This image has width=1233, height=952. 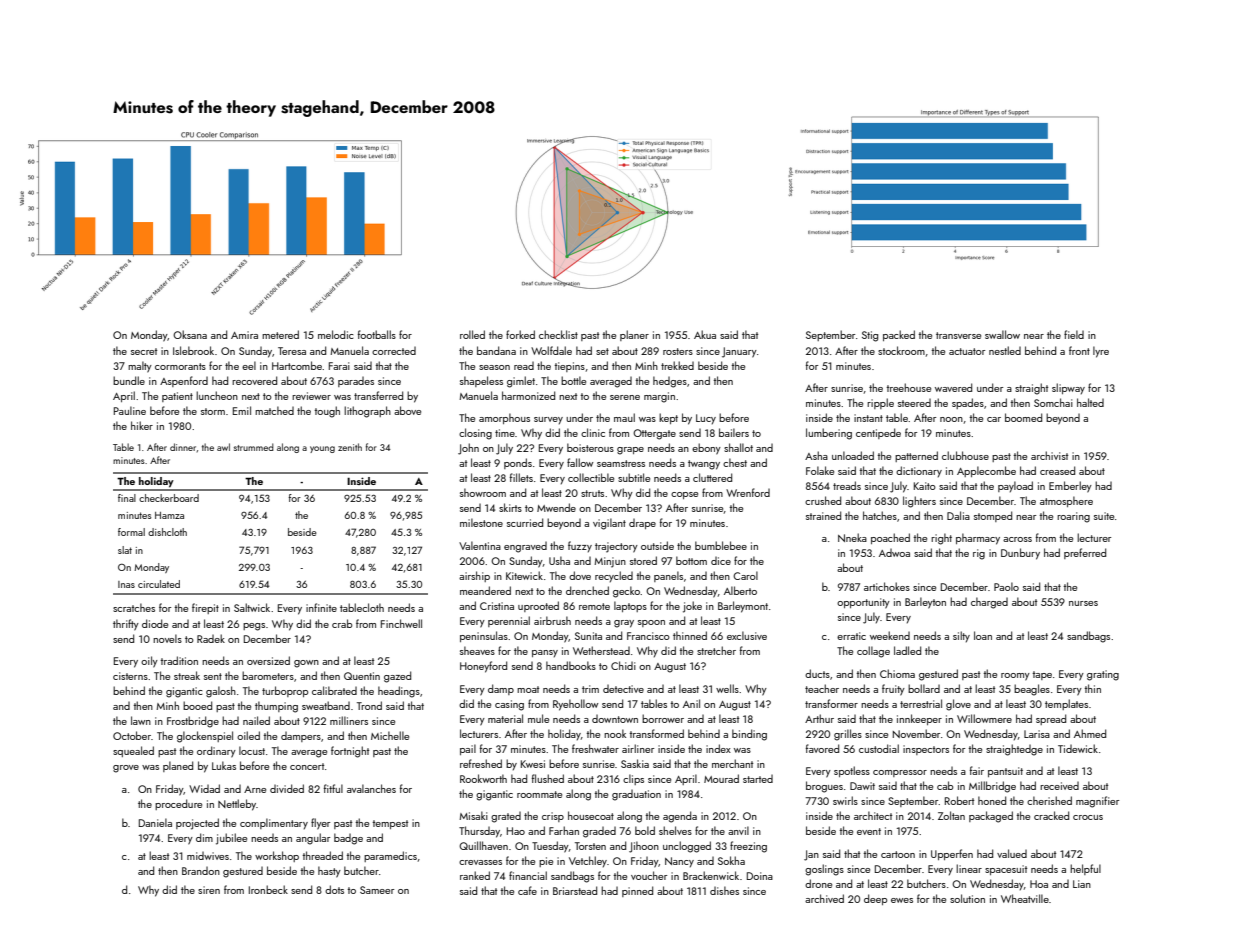 What do you see at coordinates (921, 703) in the image?
I see `terrestrial` at bounding box center [921, 703].
